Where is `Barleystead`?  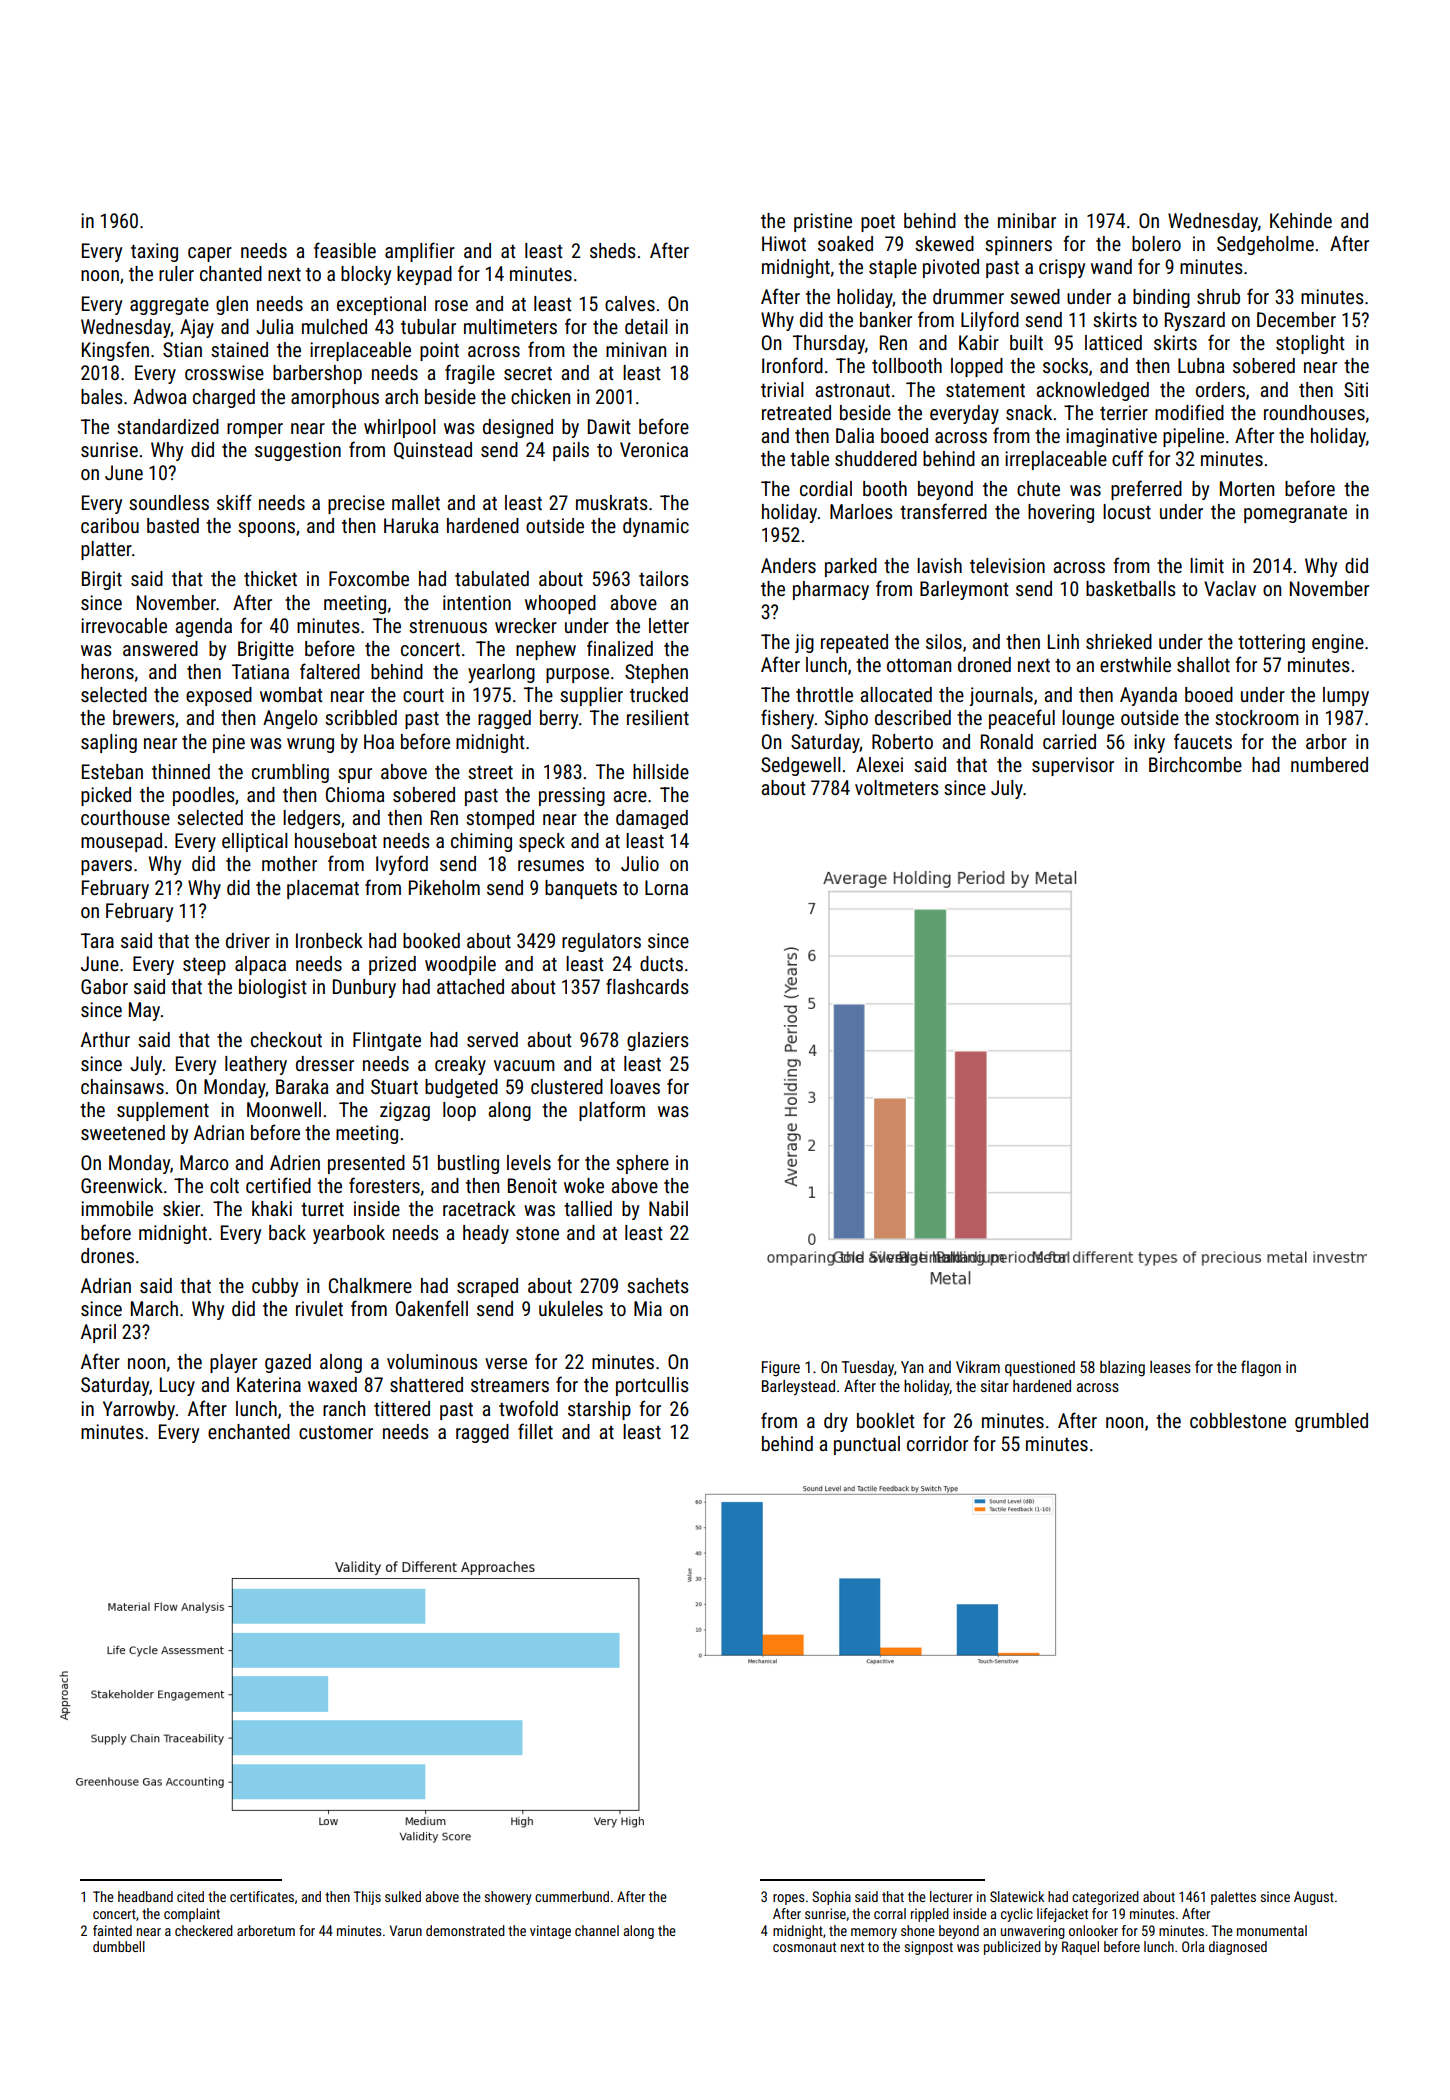 Barleystead is located at coordinates (798, 1388).
